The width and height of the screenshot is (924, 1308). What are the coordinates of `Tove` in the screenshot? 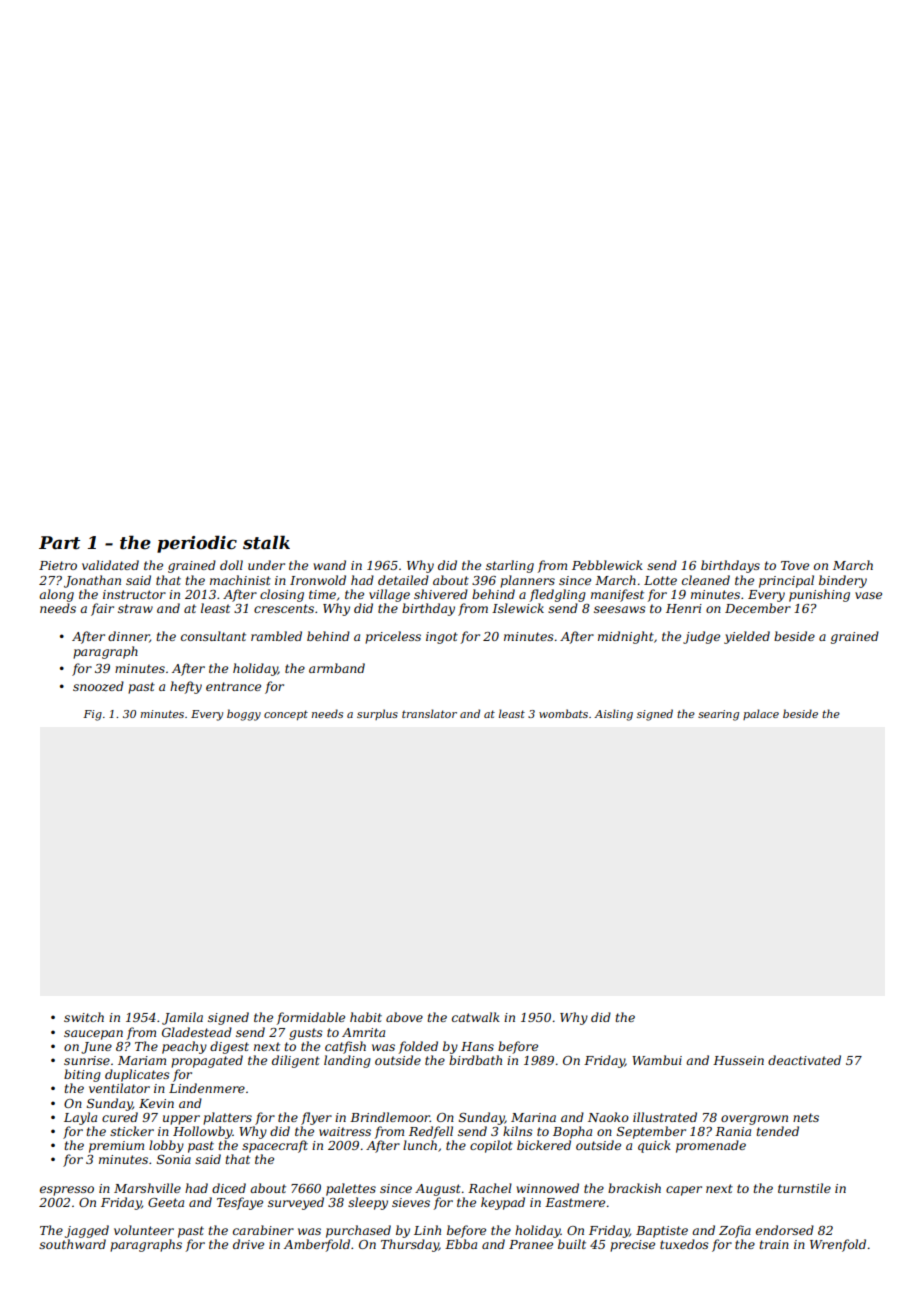 It's located at (795, 565).
